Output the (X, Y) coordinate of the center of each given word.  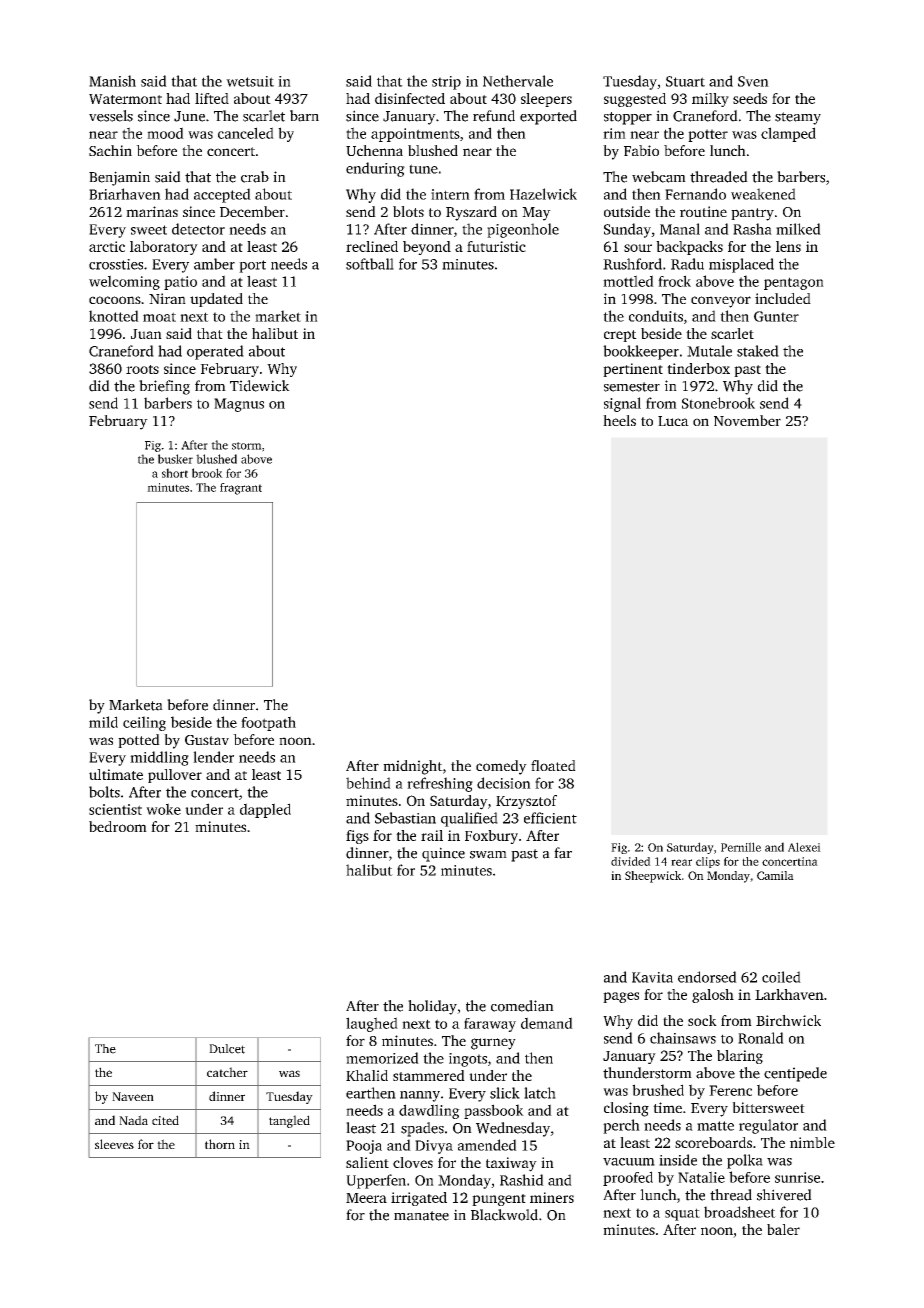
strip (446, 83)
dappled (265, 810)
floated (553, 765)
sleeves (114, 1144)
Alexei (804, 847)
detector (198, 229)
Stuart (685, 81)
